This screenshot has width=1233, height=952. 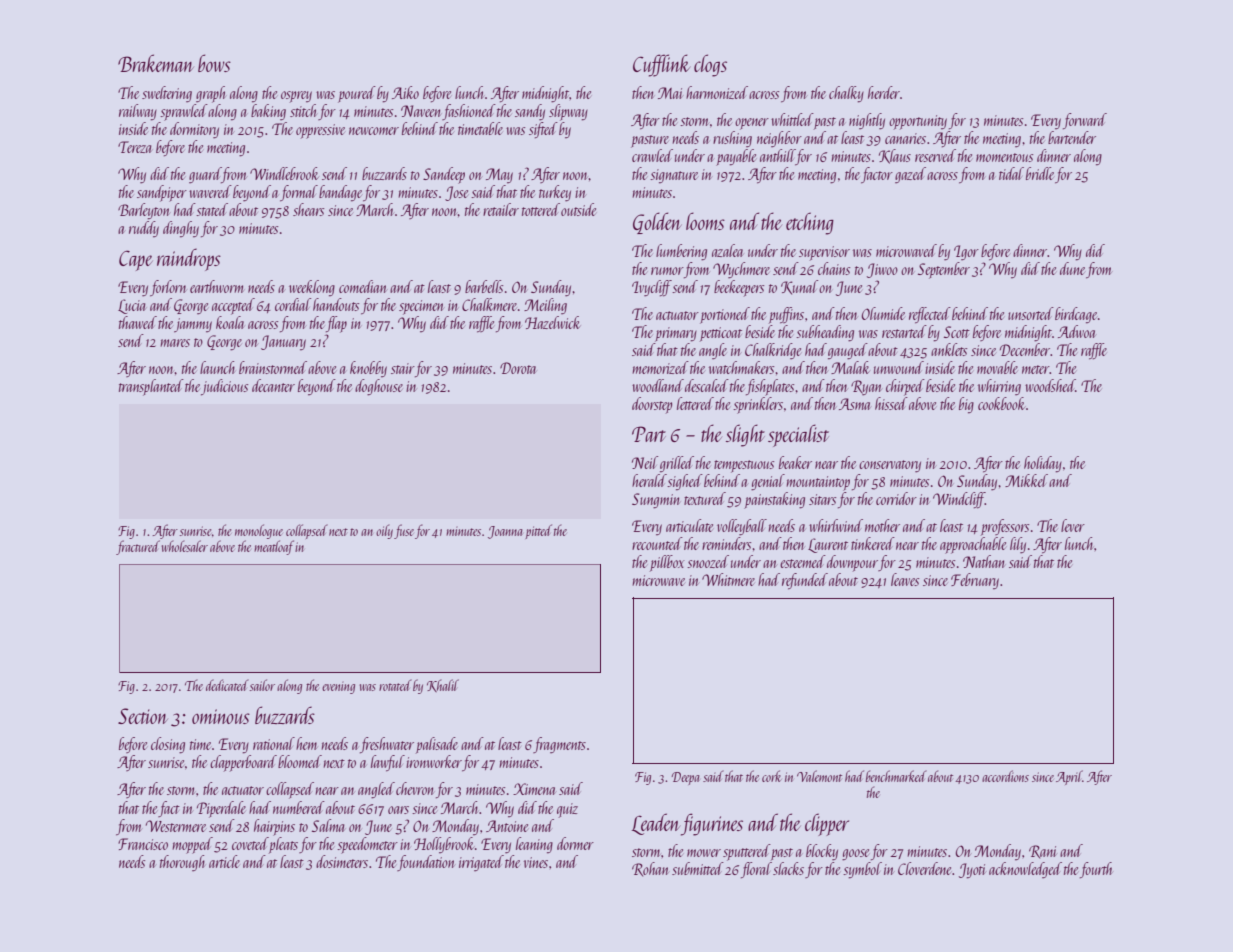 I want to click on foundation, so click(x=426, y=863).
